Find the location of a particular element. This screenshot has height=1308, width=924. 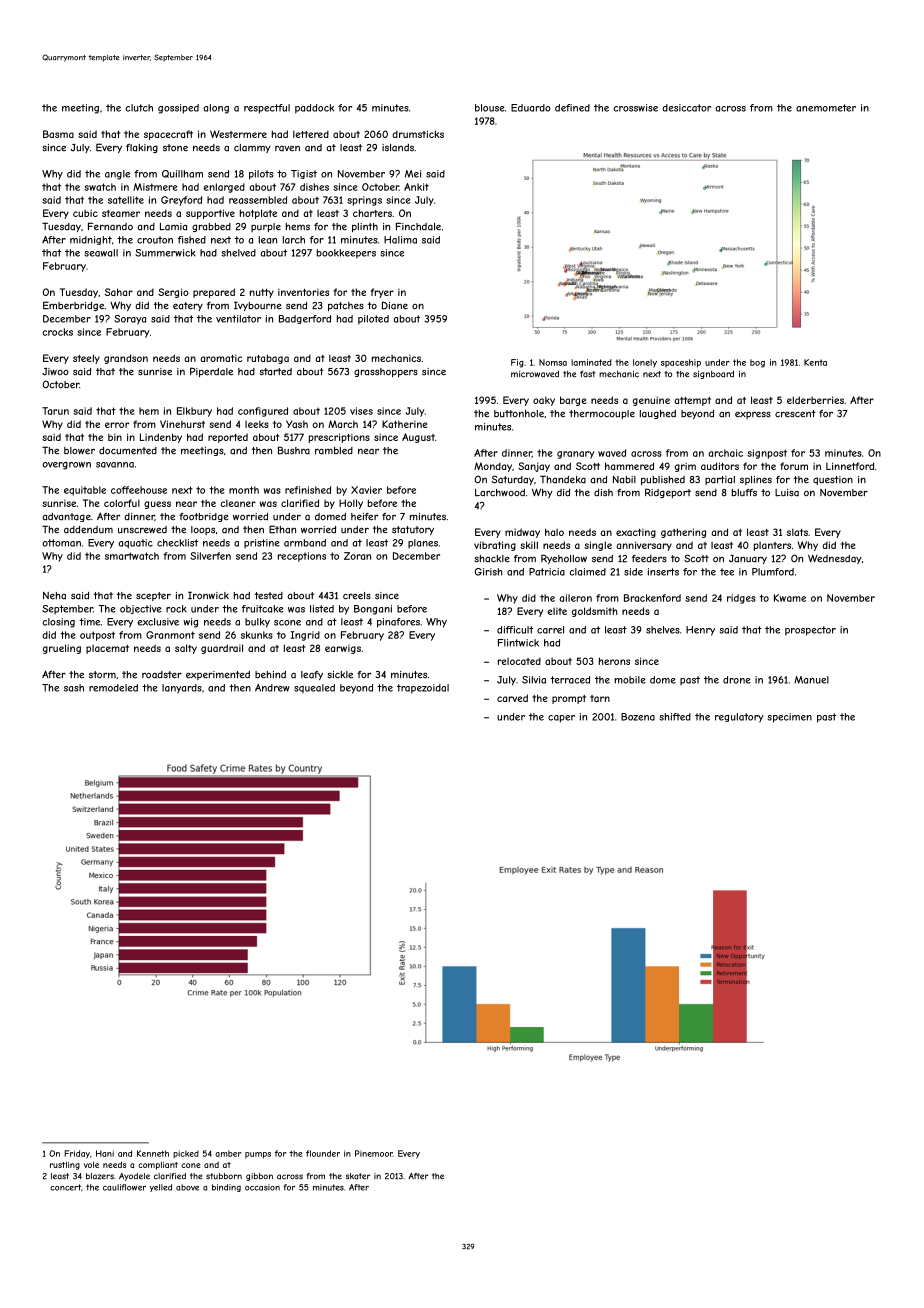

skater is located at coordinates (358, 1176).
